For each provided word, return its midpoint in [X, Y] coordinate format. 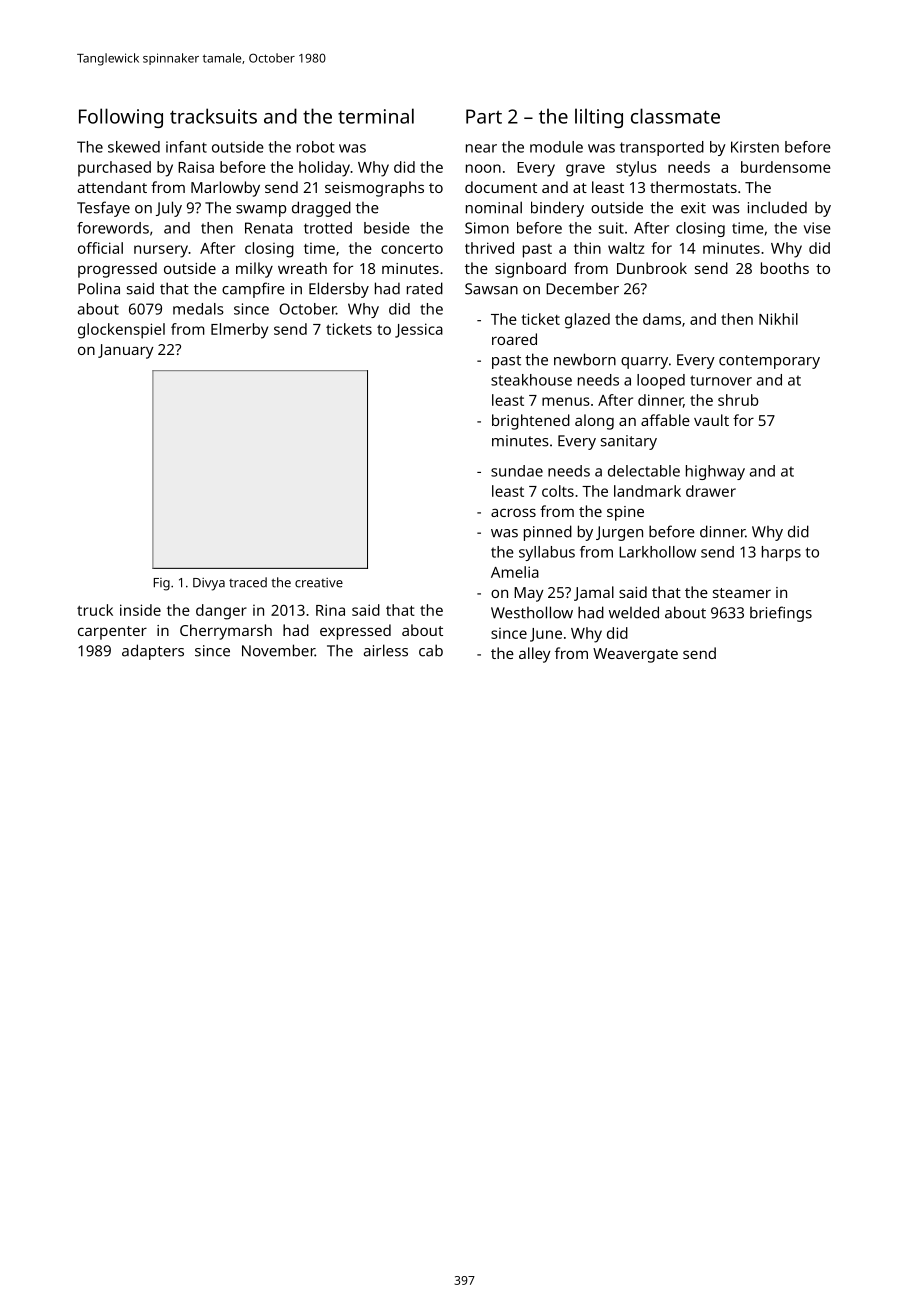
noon [483, 168]
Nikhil [778, 319]
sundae [517, 471]
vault [711, 420]
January [126, 351]
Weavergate [635, 655]
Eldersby [339, 290]
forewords [113, 228]
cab [431, 650]
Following [121, 118]
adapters [153, 652]
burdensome [786, 167]
